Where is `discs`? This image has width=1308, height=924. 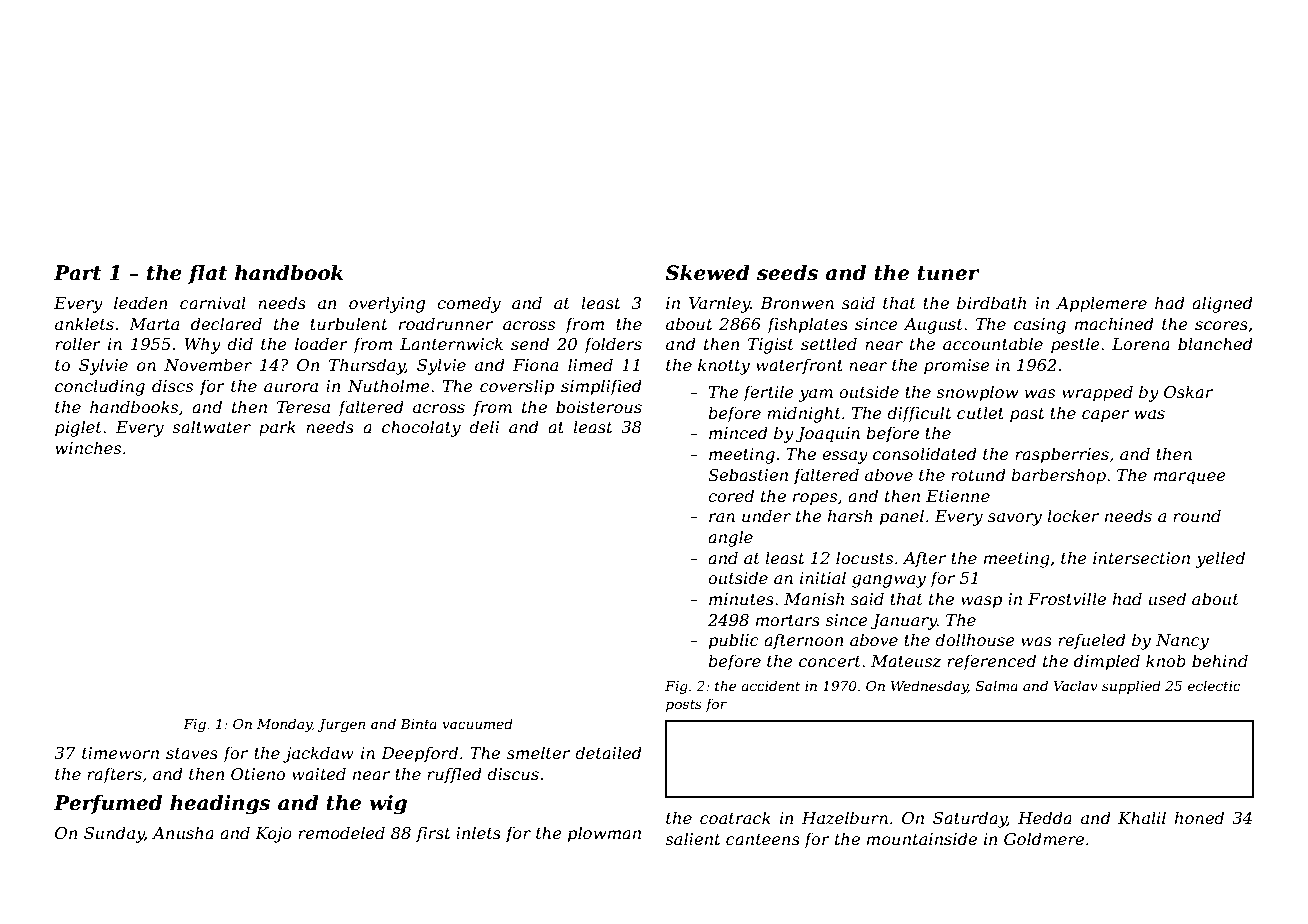 discs is located at coordinates (172, 385).
